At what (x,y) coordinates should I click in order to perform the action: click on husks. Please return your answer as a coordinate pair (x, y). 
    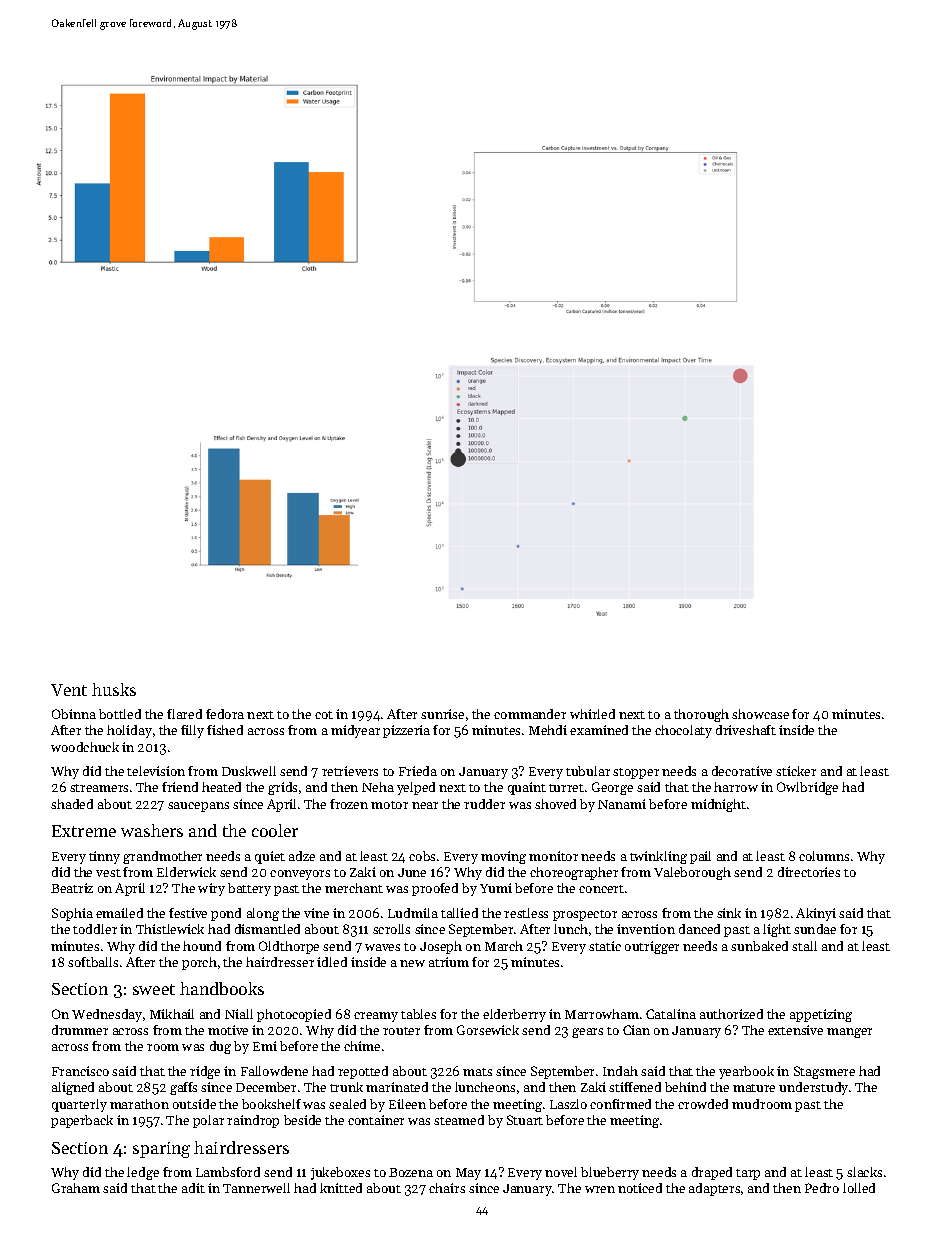
    Looking at the image, I should click on (114, 689).
